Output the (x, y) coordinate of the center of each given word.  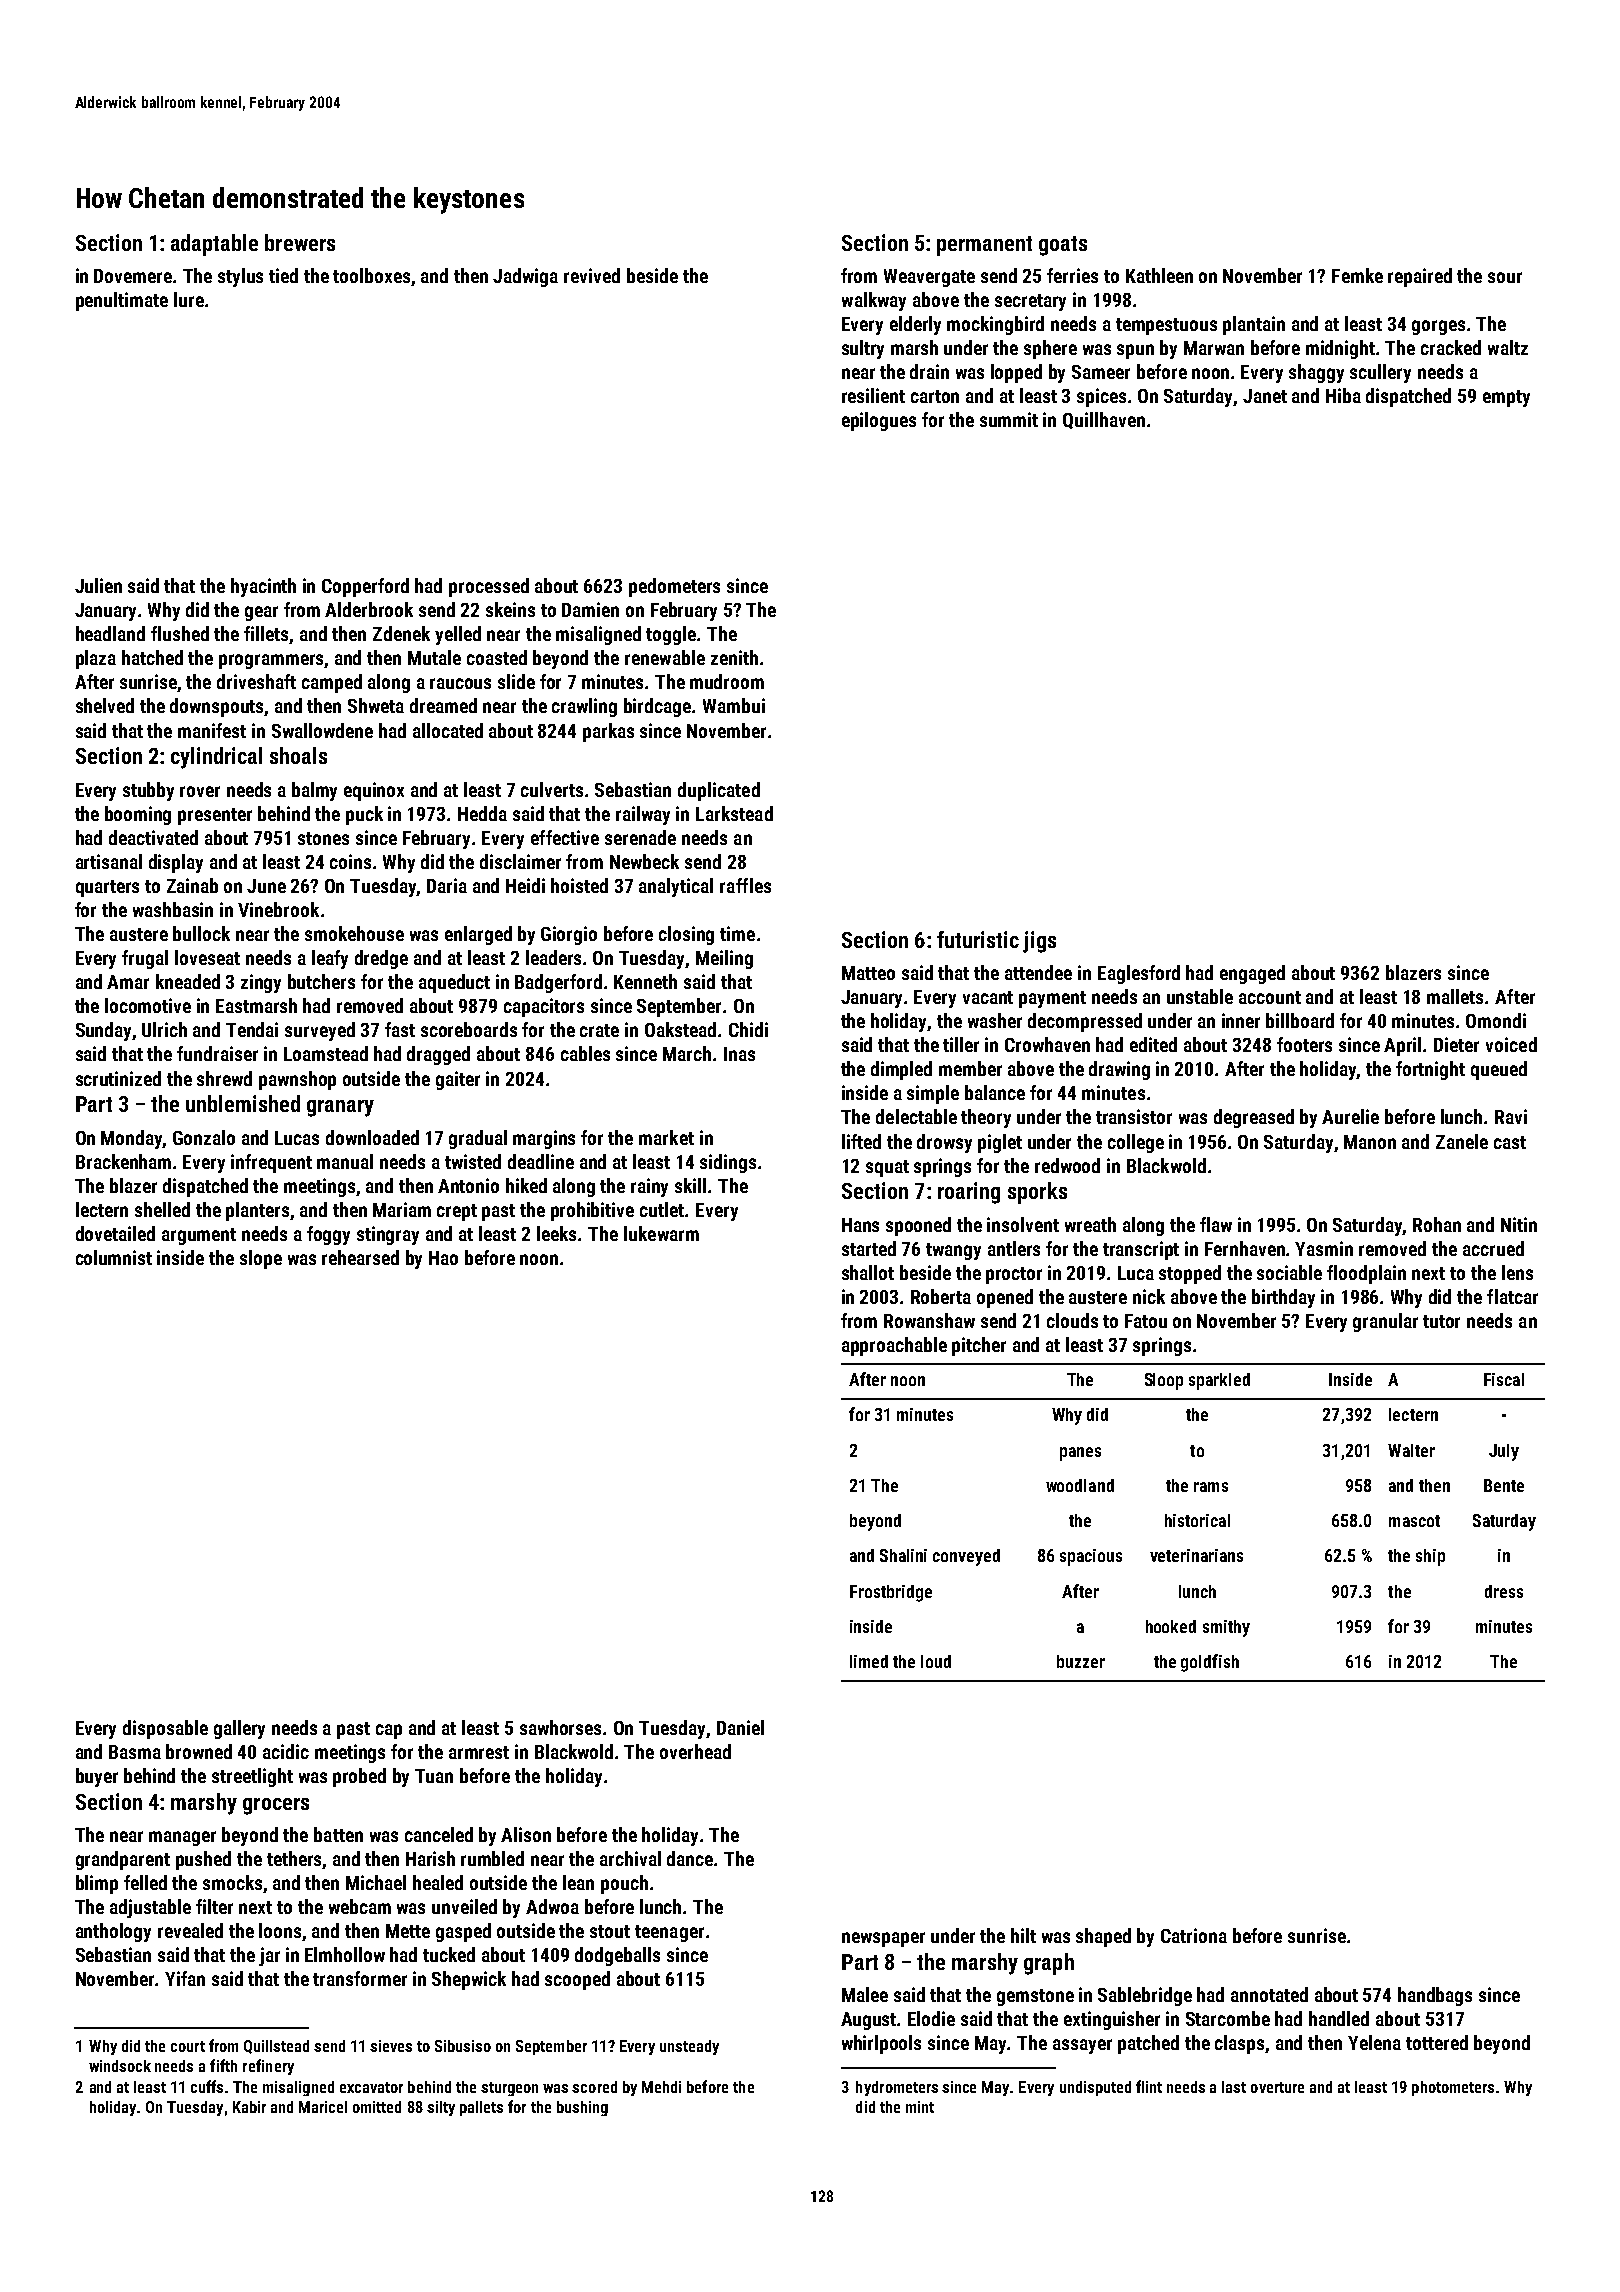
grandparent (123, 1860)
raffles (745, 885)
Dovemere (134, 276)
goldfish (1210, 1663)
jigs (1039, 942)
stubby (148, 791)
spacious (1091, 1557)
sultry (863, 349)
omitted (377, 2107)
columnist (114, 1257)
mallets (1455, 996)
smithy (1226, 1628)
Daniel (740, 1727)
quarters (107, 888)
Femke (1357, 275)
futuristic (978, 939)
